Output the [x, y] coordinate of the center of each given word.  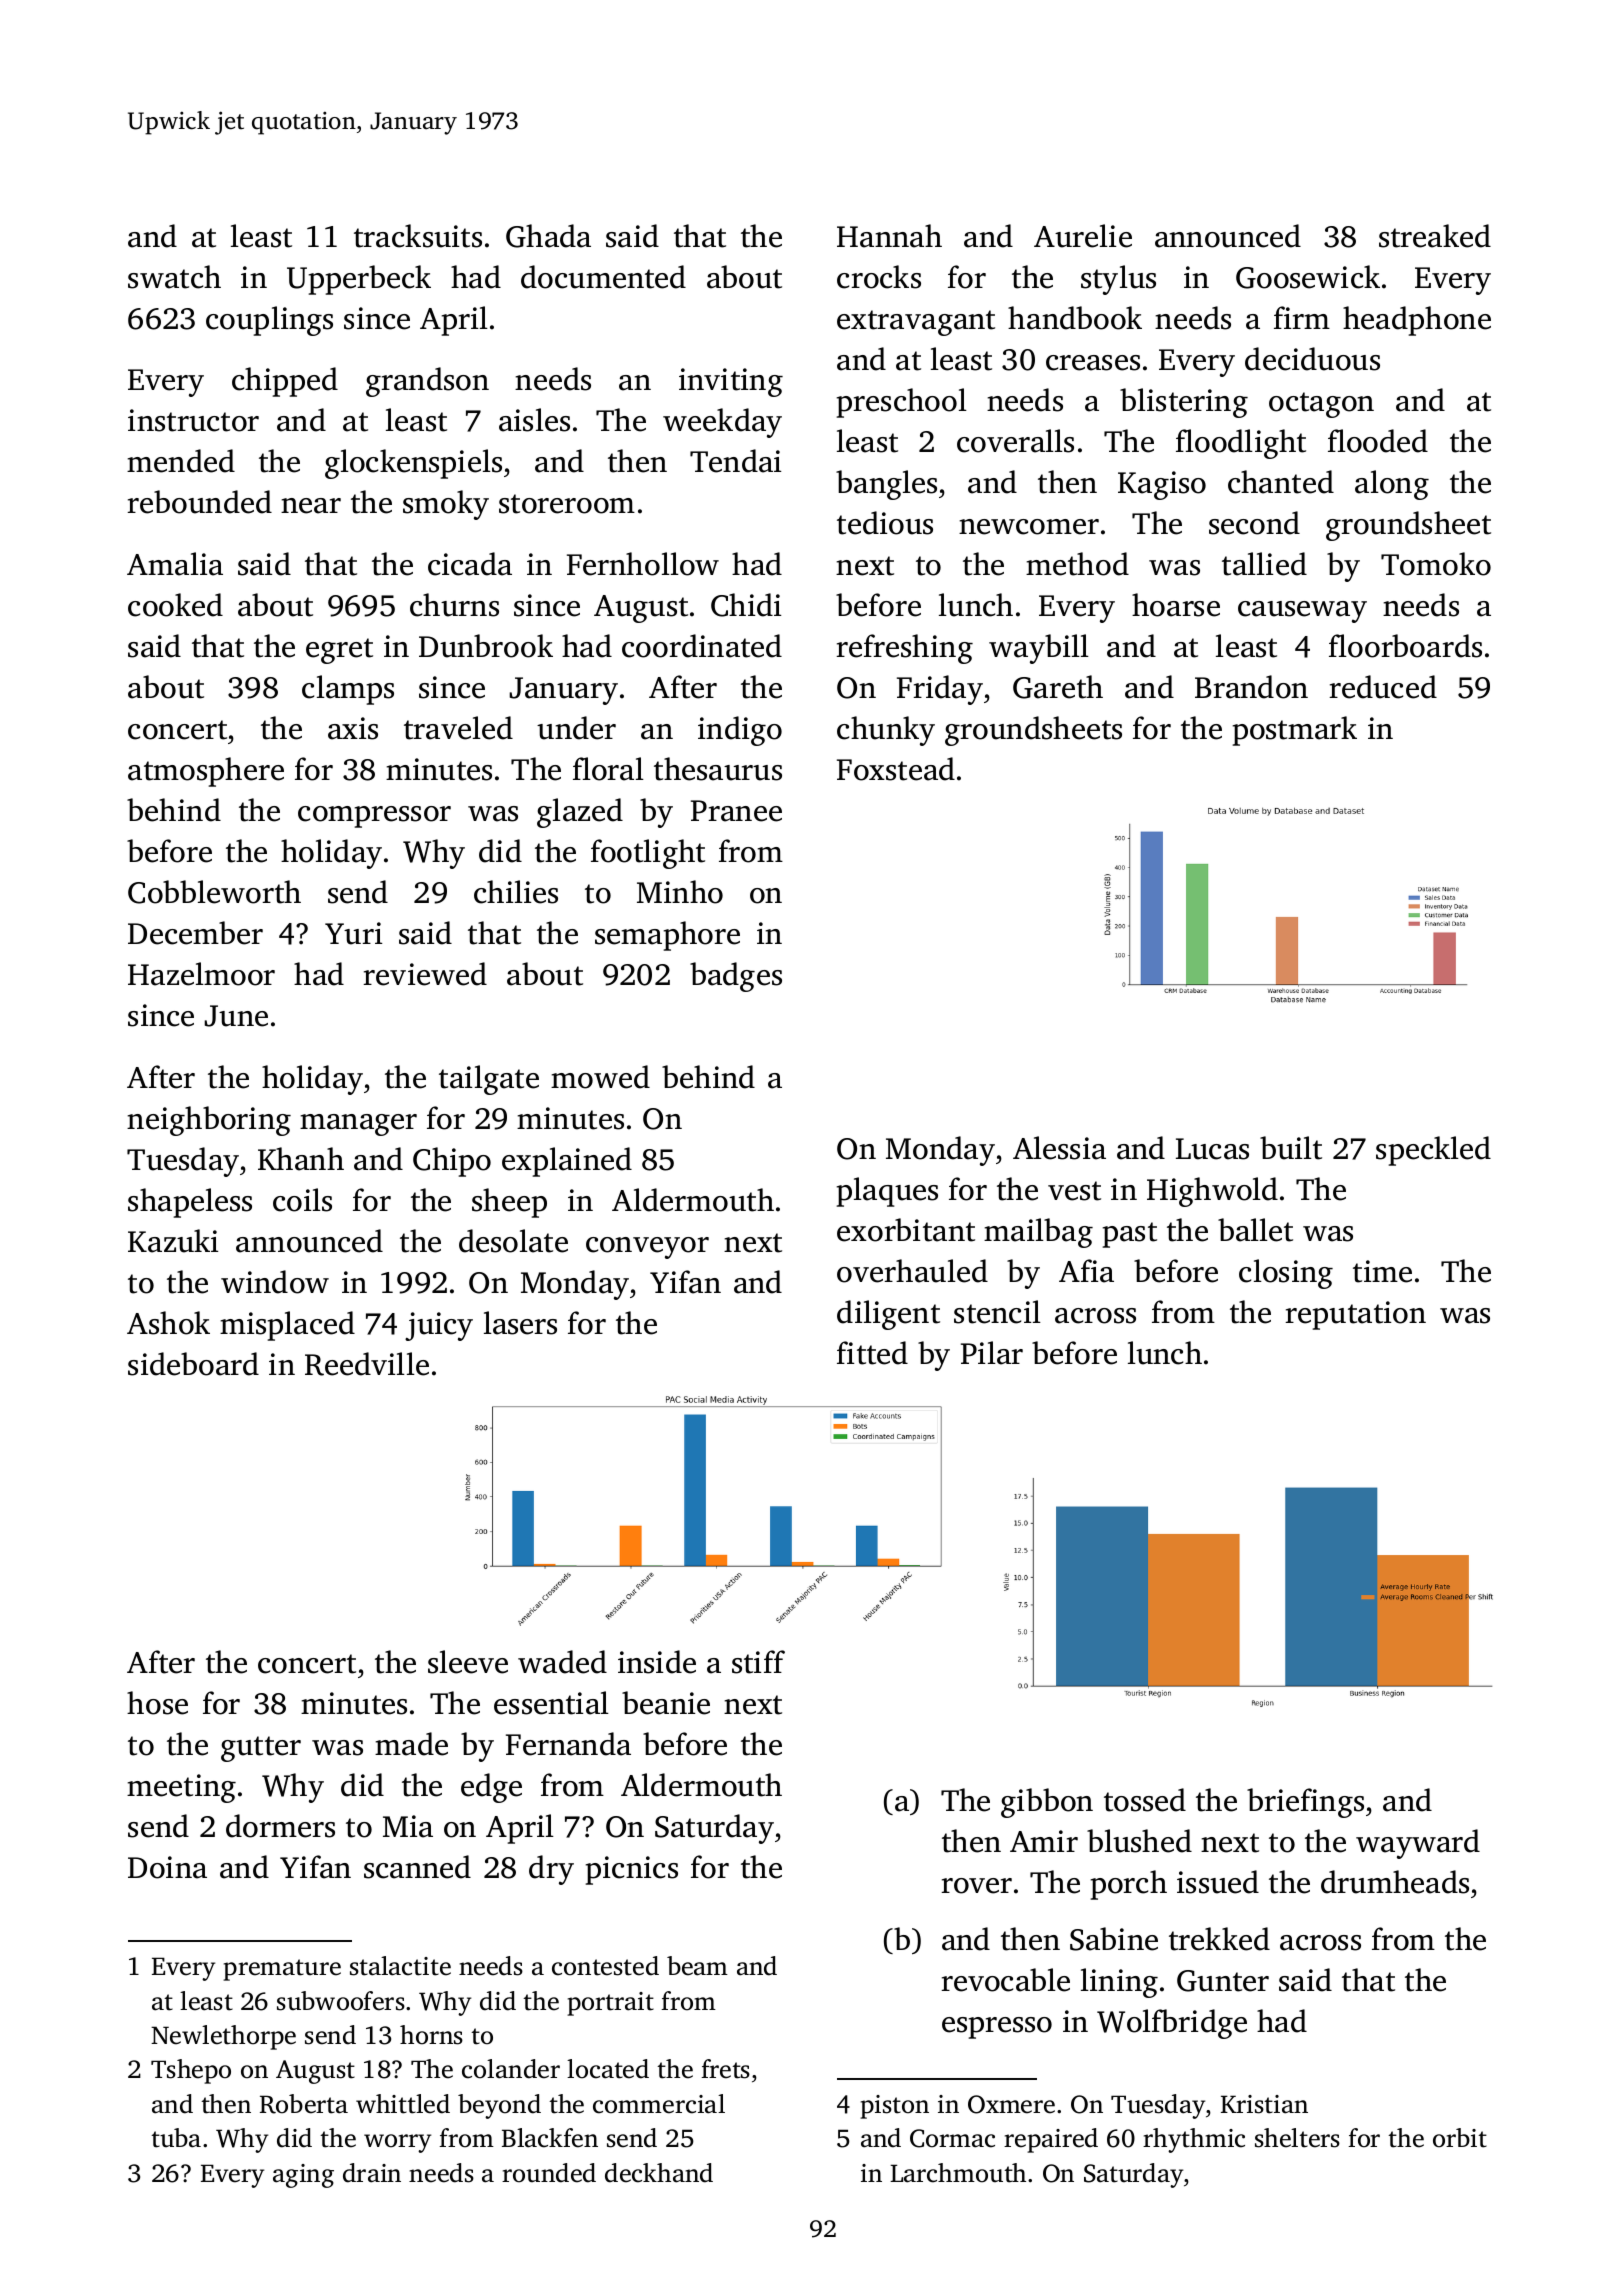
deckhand [659, 2173]
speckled [1433, 1151]
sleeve [468, 1662]
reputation [1355, 1315]
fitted [872, 1353]
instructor [193, 420]
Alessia [1059, 1148]
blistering [1184, 403]
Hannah [889, 236]
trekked [1219, 1939]
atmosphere [206, 772]
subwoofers [341, 2001]
